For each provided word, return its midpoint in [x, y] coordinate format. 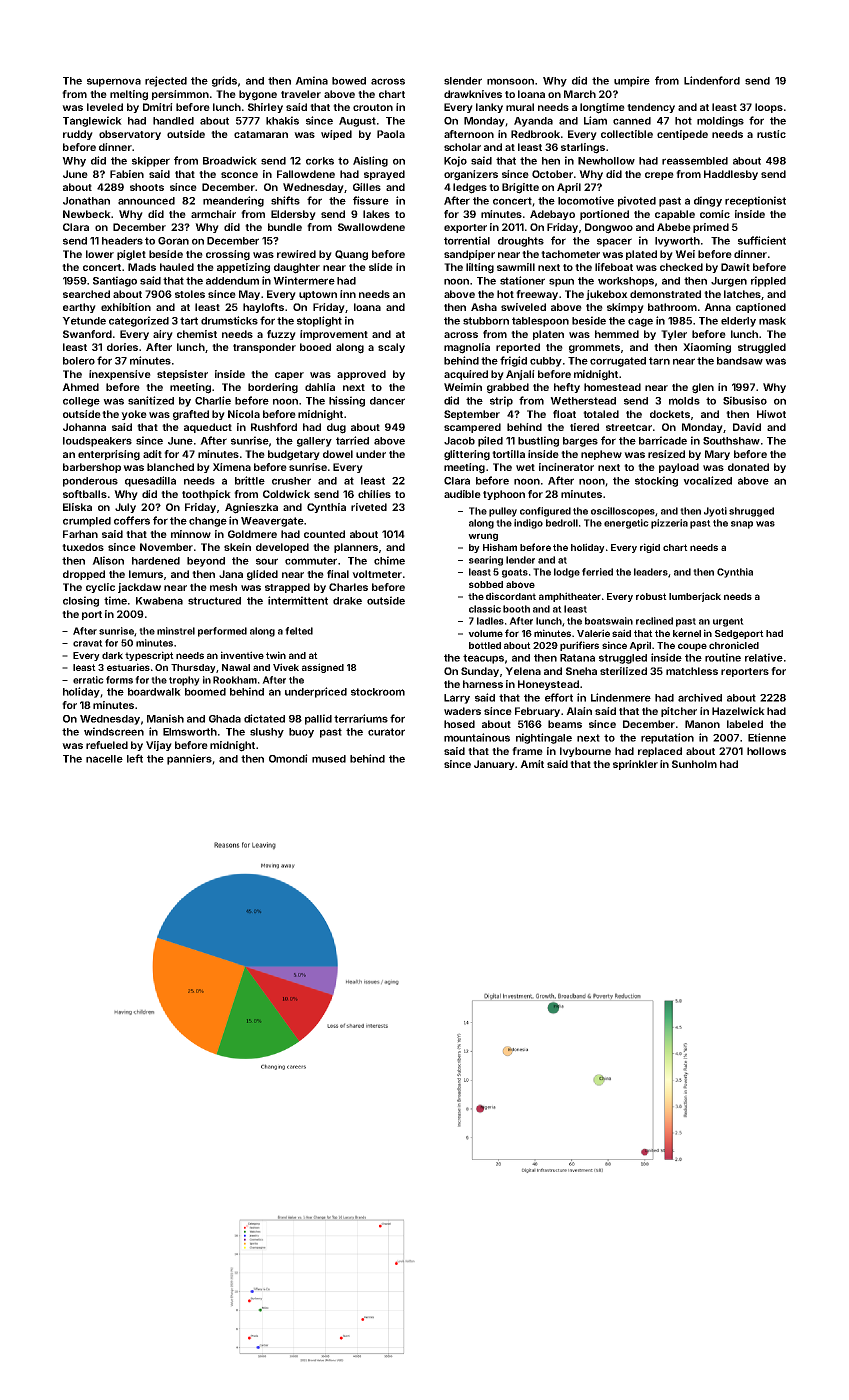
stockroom [378, 692]
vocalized [707, 480]
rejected [166, 81]
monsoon [510, 81]
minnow [191, 534]
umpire [632, 81]
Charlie [213, 400]
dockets [670, 414]
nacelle [104, 759]
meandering [233, 201]
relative [764, 657]
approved [361, 375]
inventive [242, 655]
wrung [483, 537]
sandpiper [469, 255]
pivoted [637, 201]
